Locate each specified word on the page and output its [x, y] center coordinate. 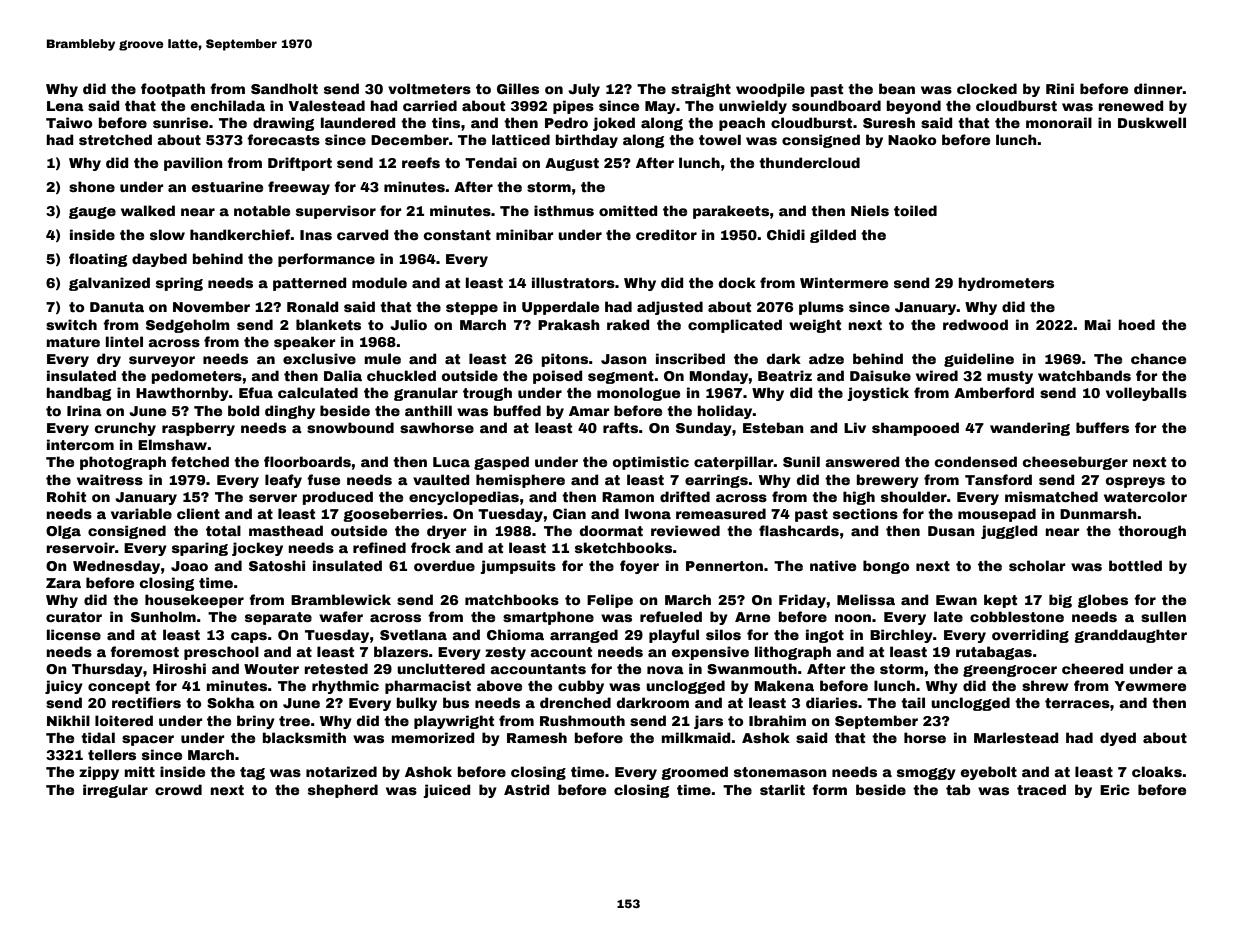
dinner [1158, 88]
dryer [447, 532]
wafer [341, 616]
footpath [173, 90]
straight [701, 90]
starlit [782, 789]
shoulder [914, 496]
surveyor [162, 361]
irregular [115, 791]
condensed [976, 461]
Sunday [704, 429]
